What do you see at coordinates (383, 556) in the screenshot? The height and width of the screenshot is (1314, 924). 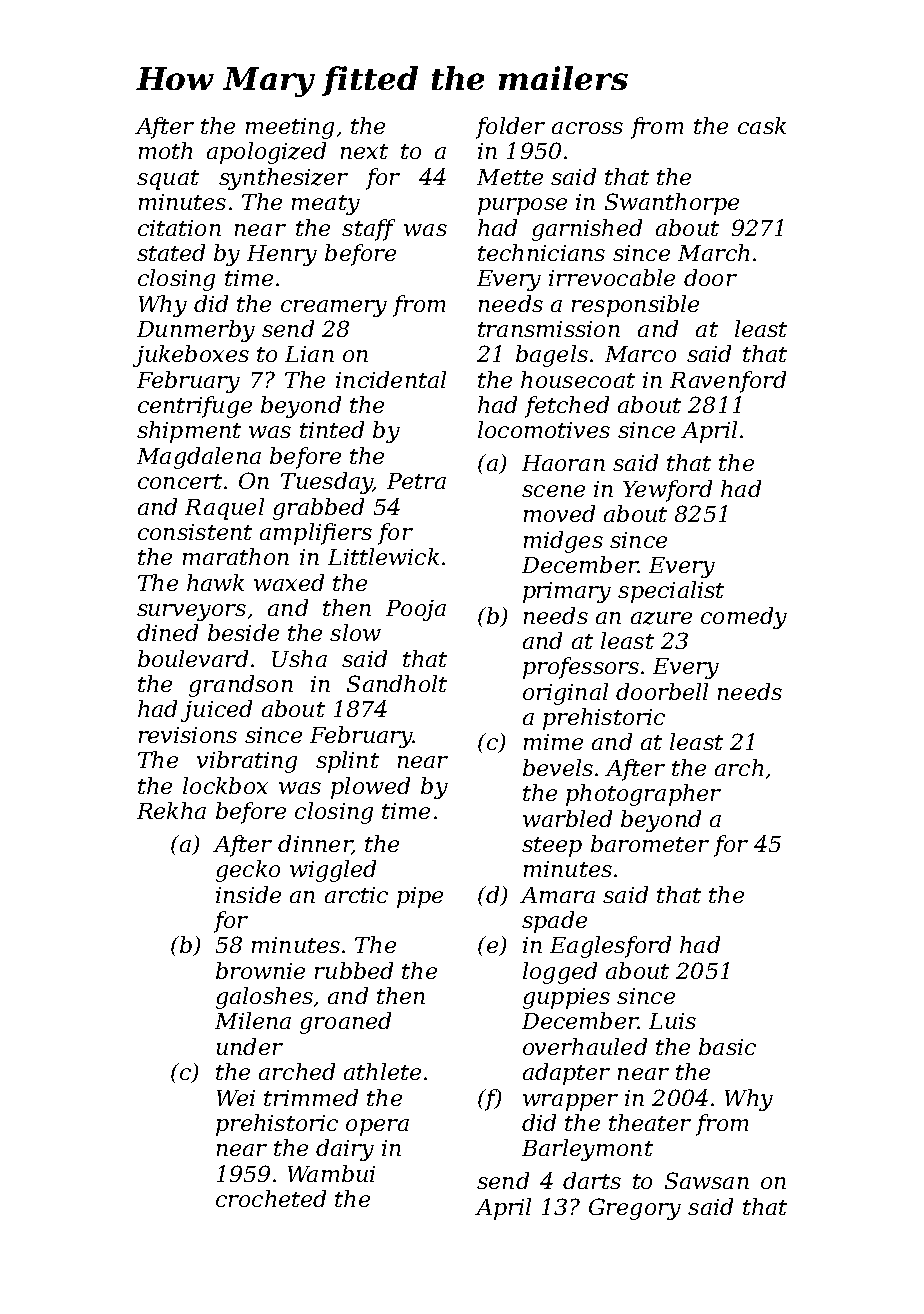 I see `Littlewick` at bounding box center [383, 556].
